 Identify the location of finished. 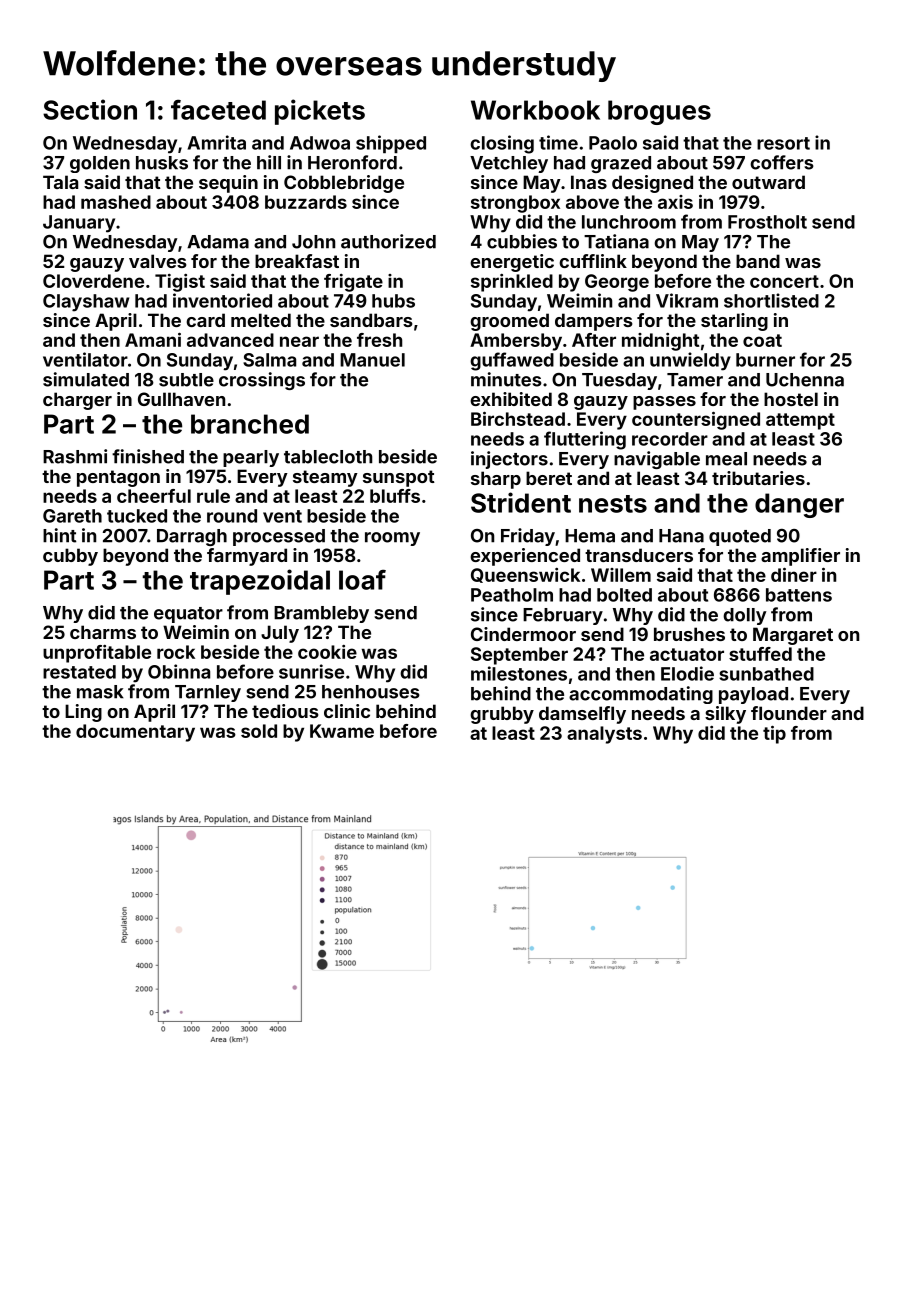
(148, 456).
